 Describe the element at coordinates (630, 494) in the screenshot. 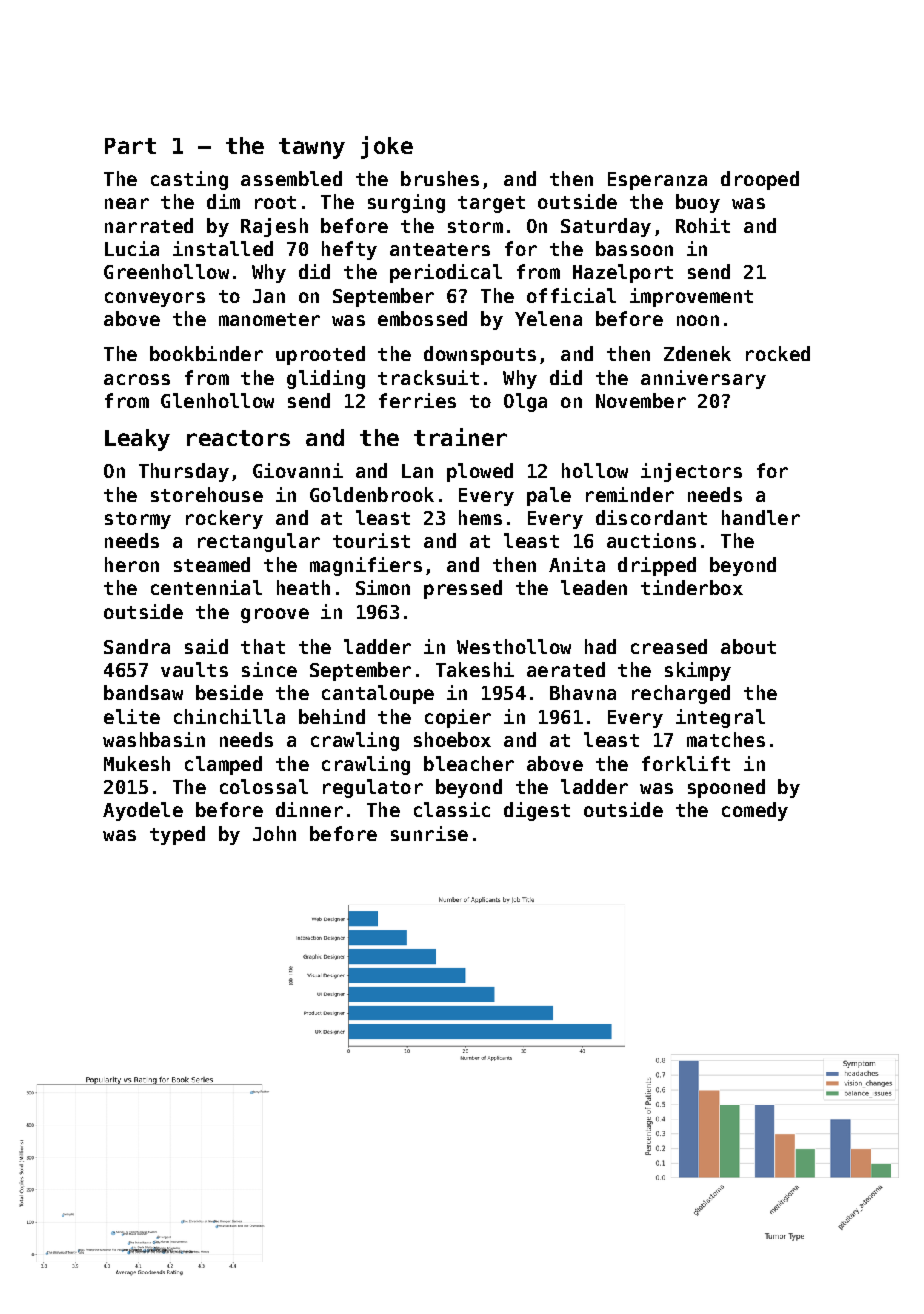

I see `reminder` at that location.
